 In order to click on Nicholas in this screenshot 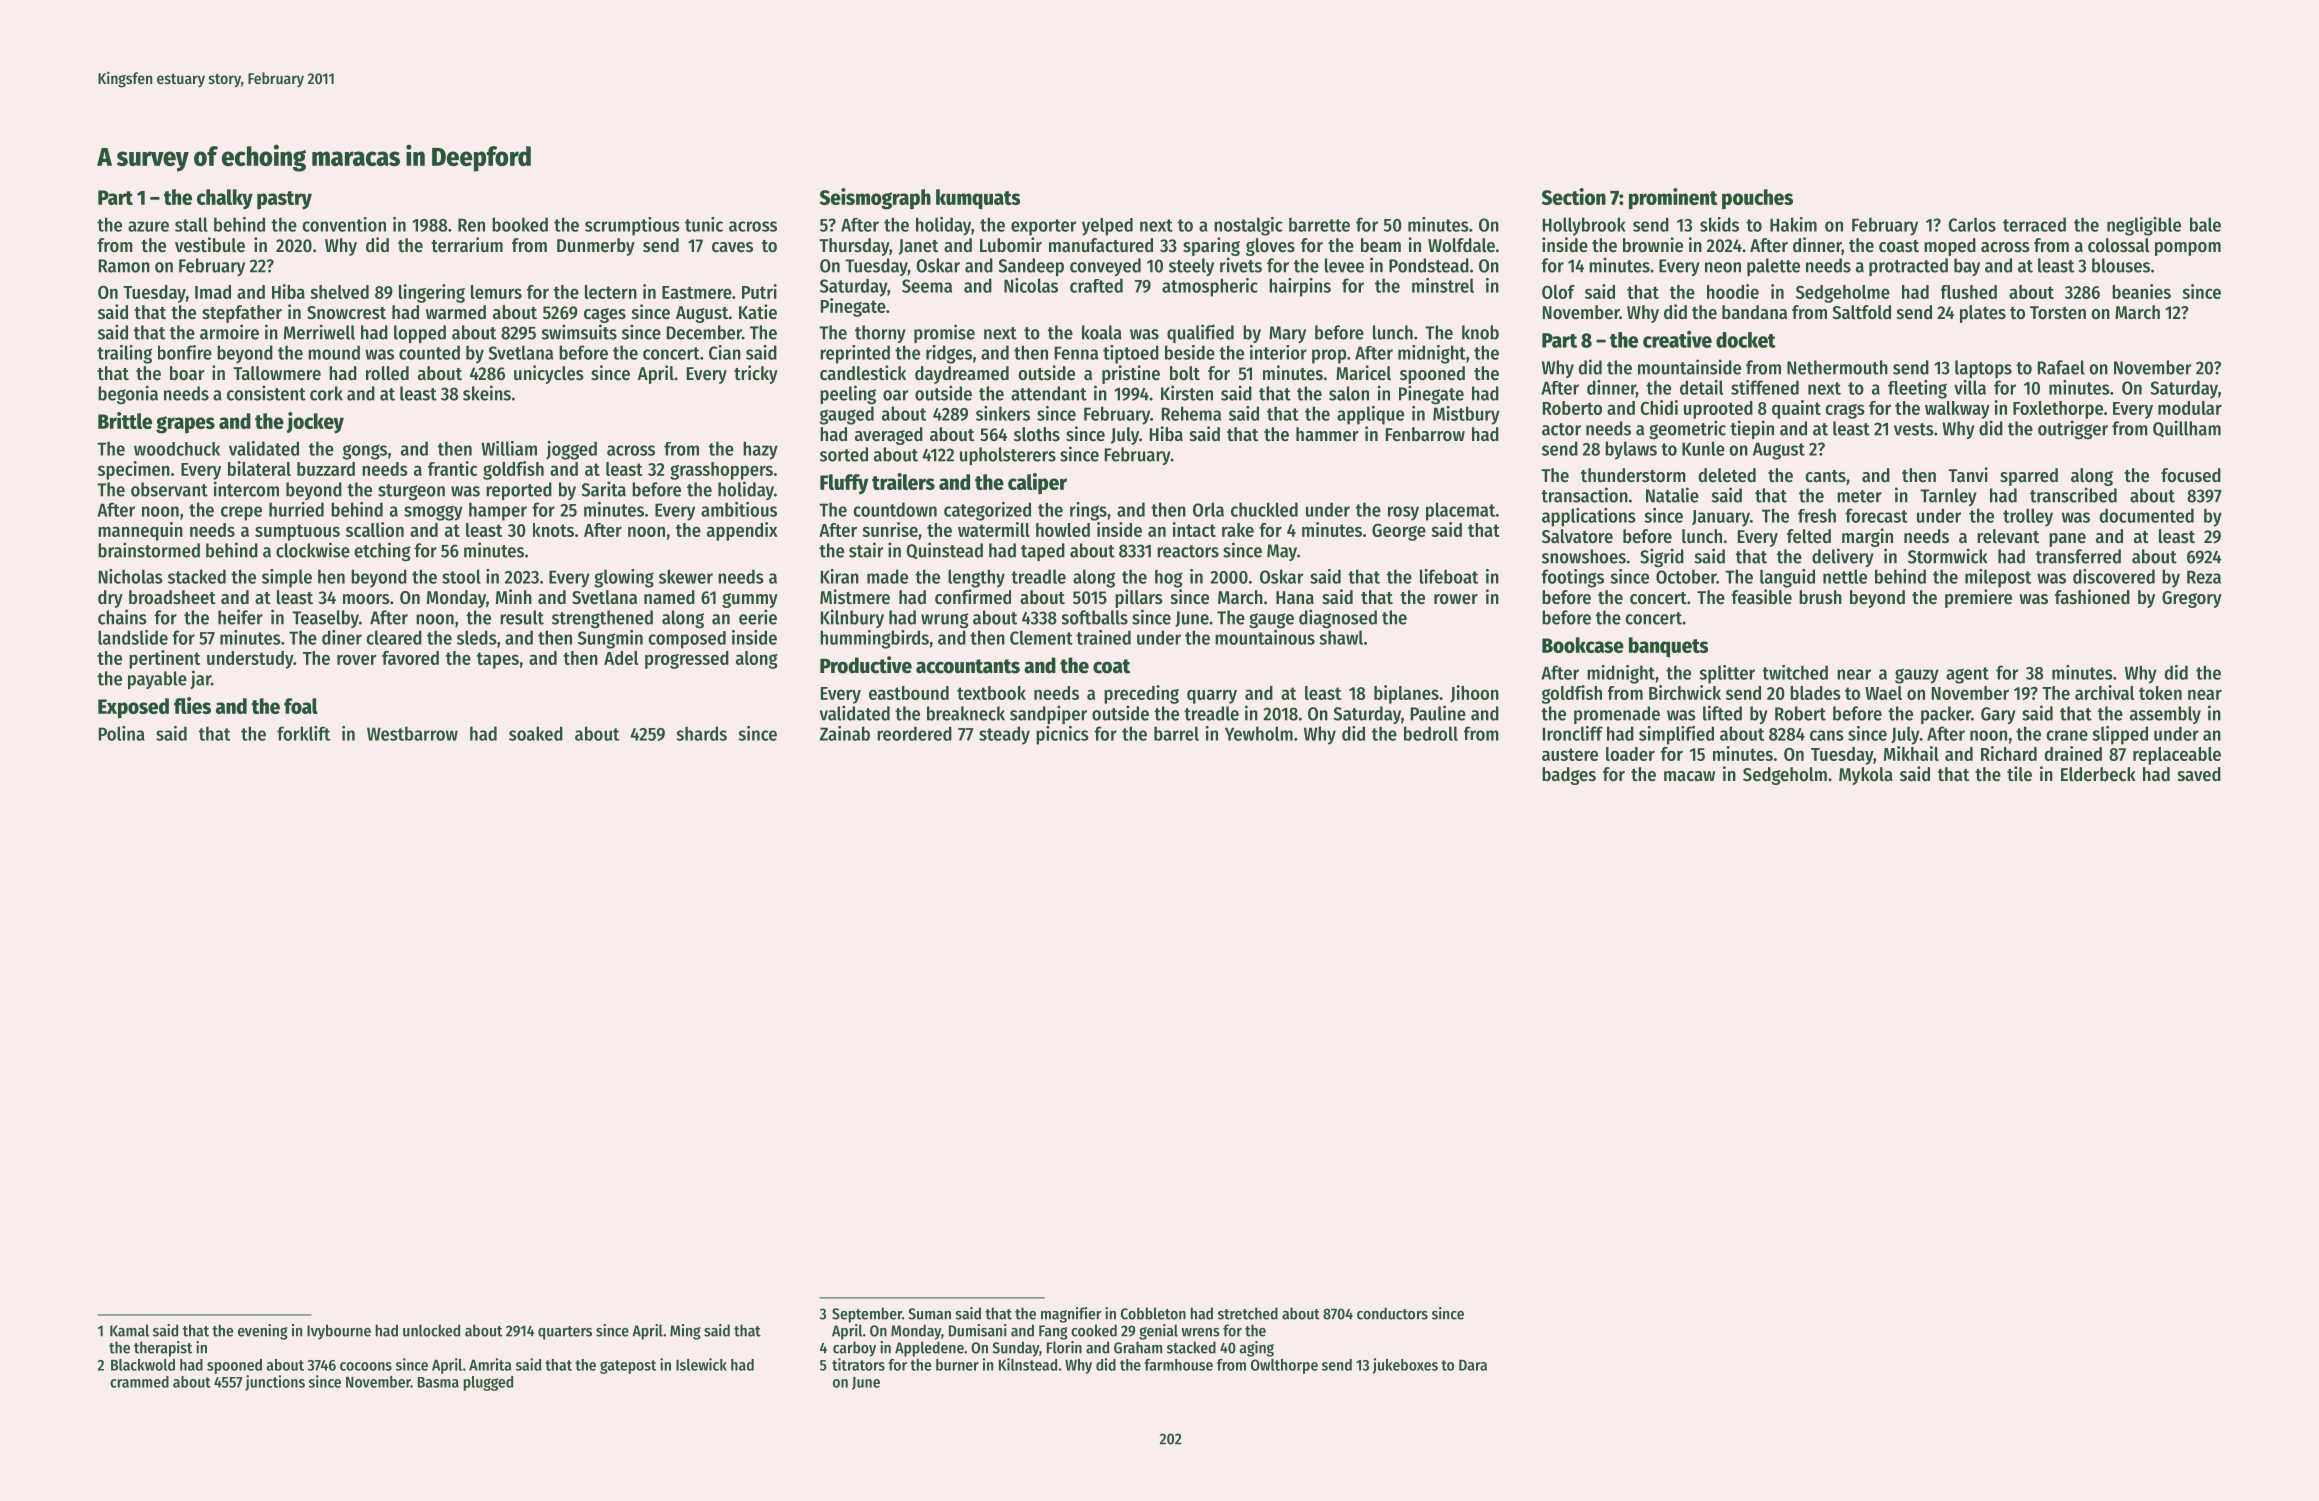, I will do `click(131, 576)`.
